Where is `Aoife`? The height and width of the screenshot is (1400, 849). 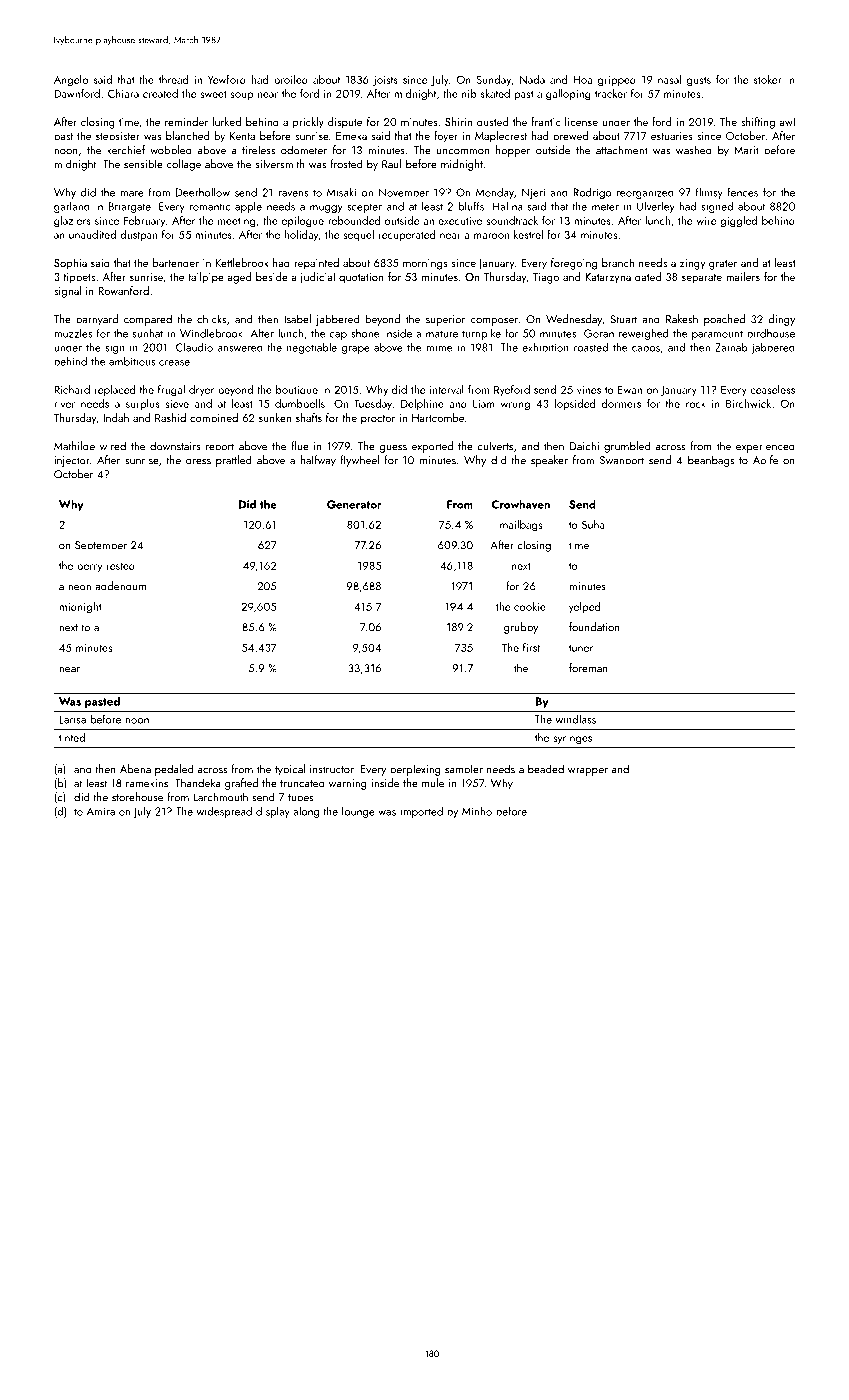
Aoife is located at coordinates (765, 460).
